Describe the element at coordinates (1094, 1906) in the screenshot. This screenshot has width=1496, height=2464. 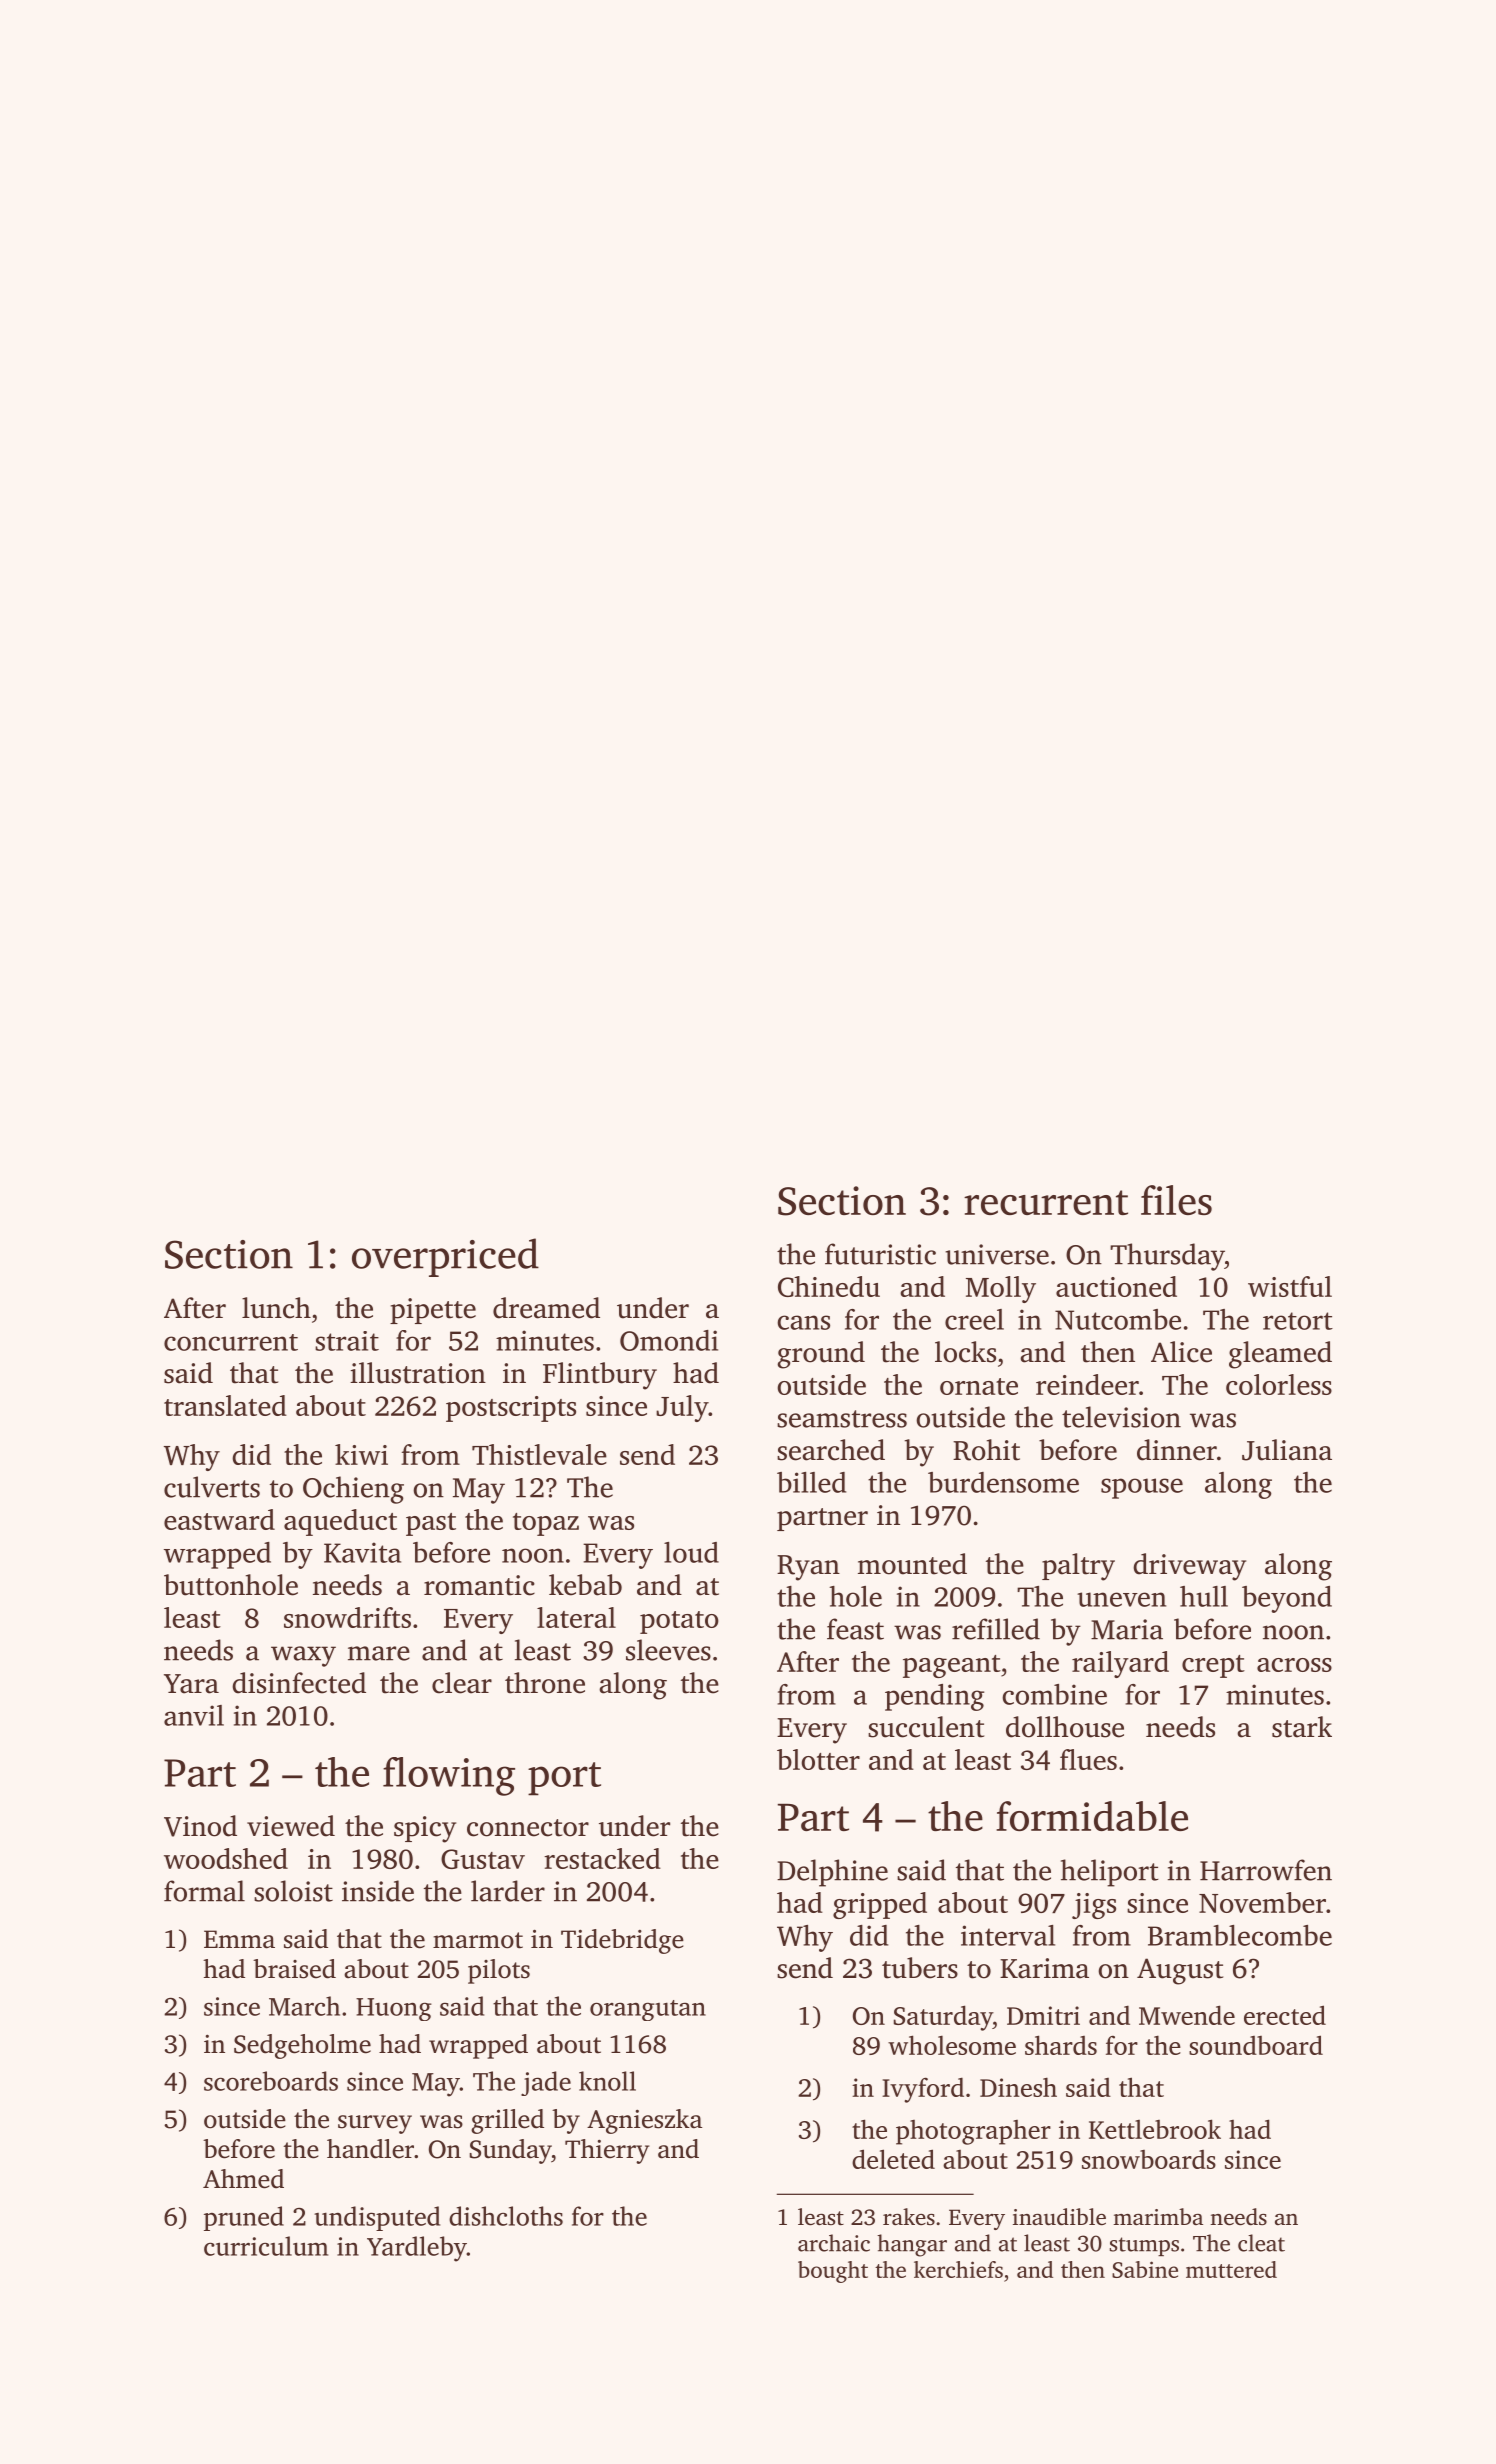
I see `jigs` at that location.
